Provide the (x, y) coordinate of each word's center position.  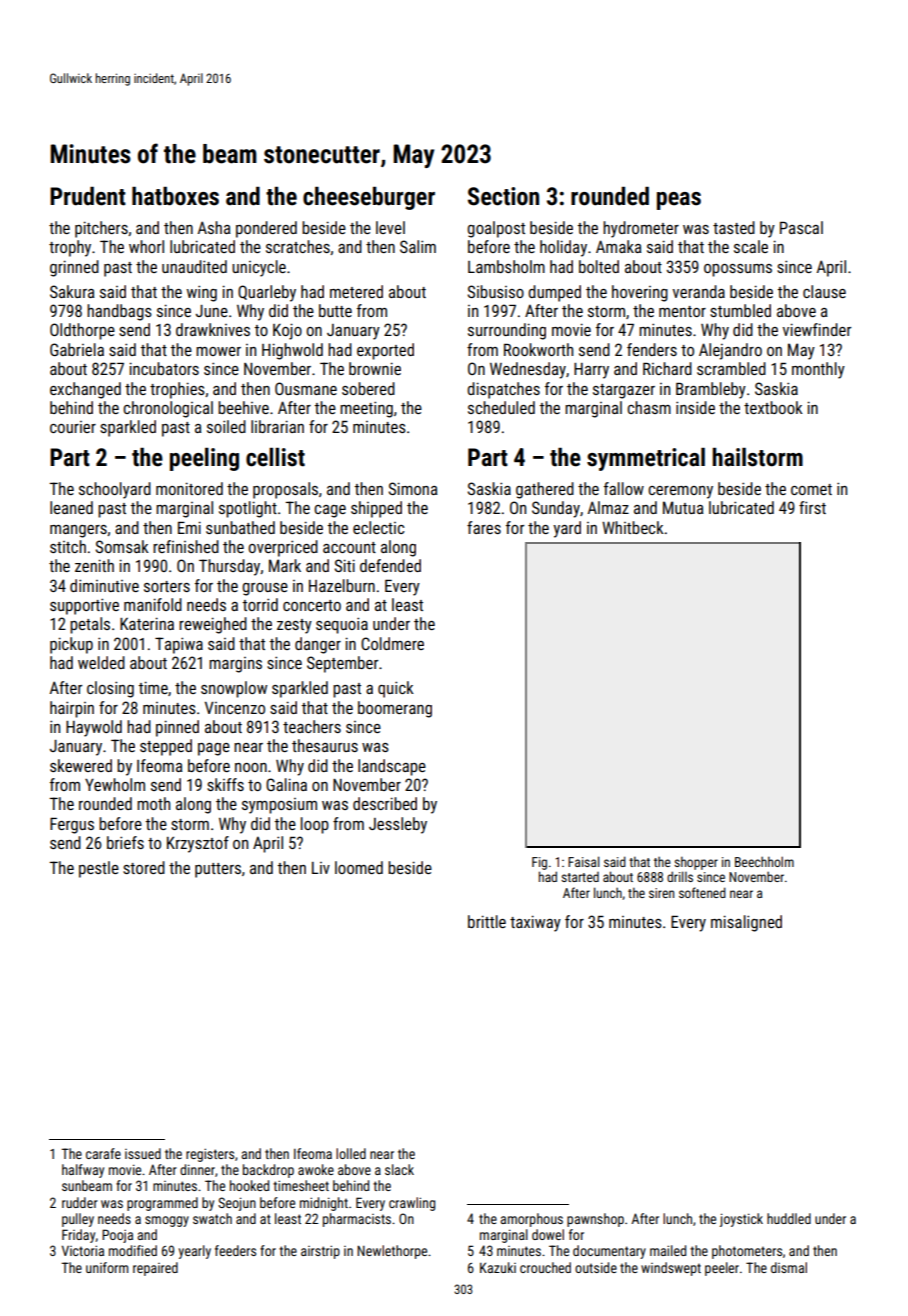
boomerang (395, 709)
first (812, 507)
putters (218, 870)
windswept (671, 1269)
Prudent (88, 196)
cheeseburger (369, 198)
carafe (103, 1153)
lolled (351, 1153)
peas (679, 201)
